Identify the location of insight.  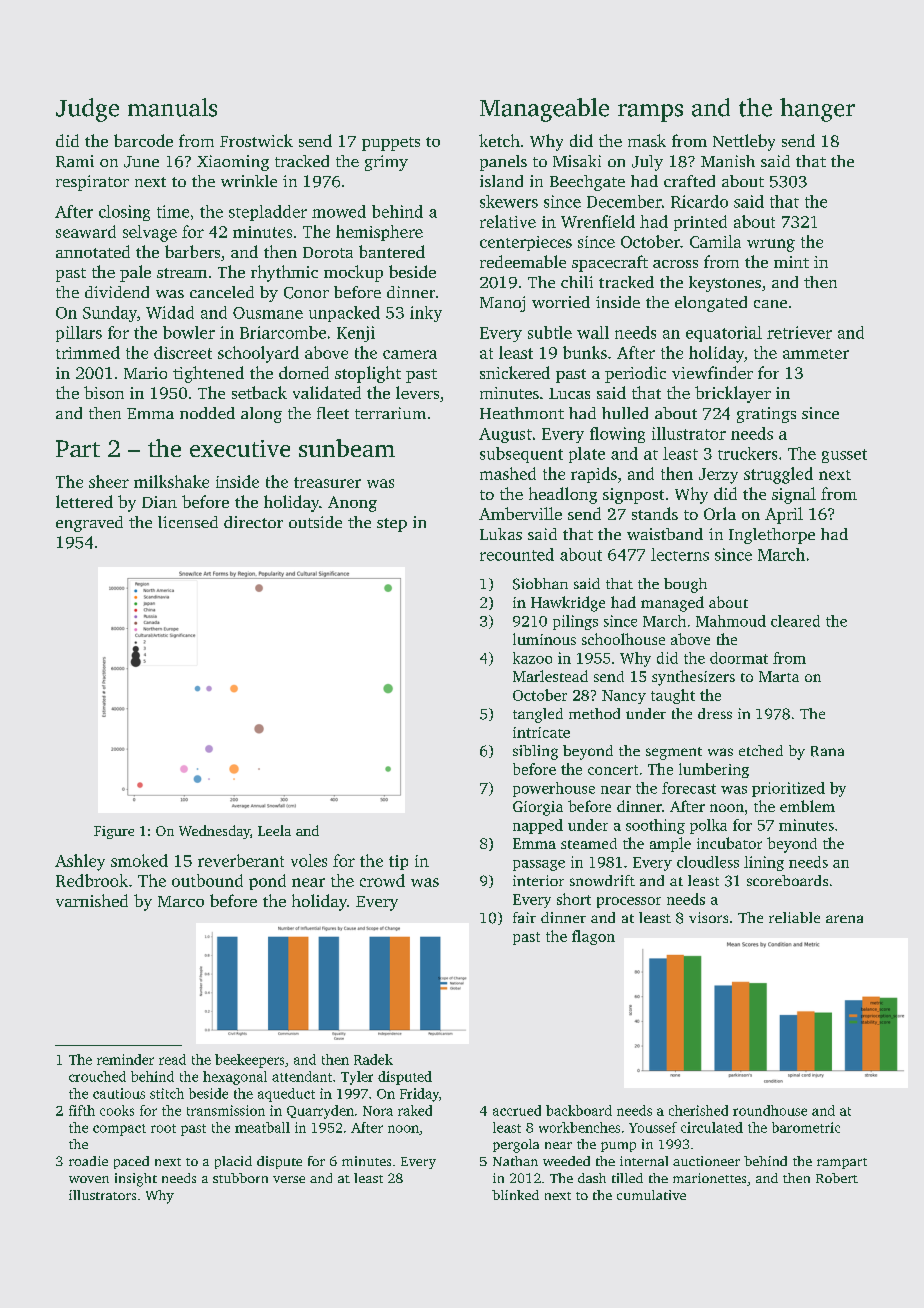
(136, 1180).
